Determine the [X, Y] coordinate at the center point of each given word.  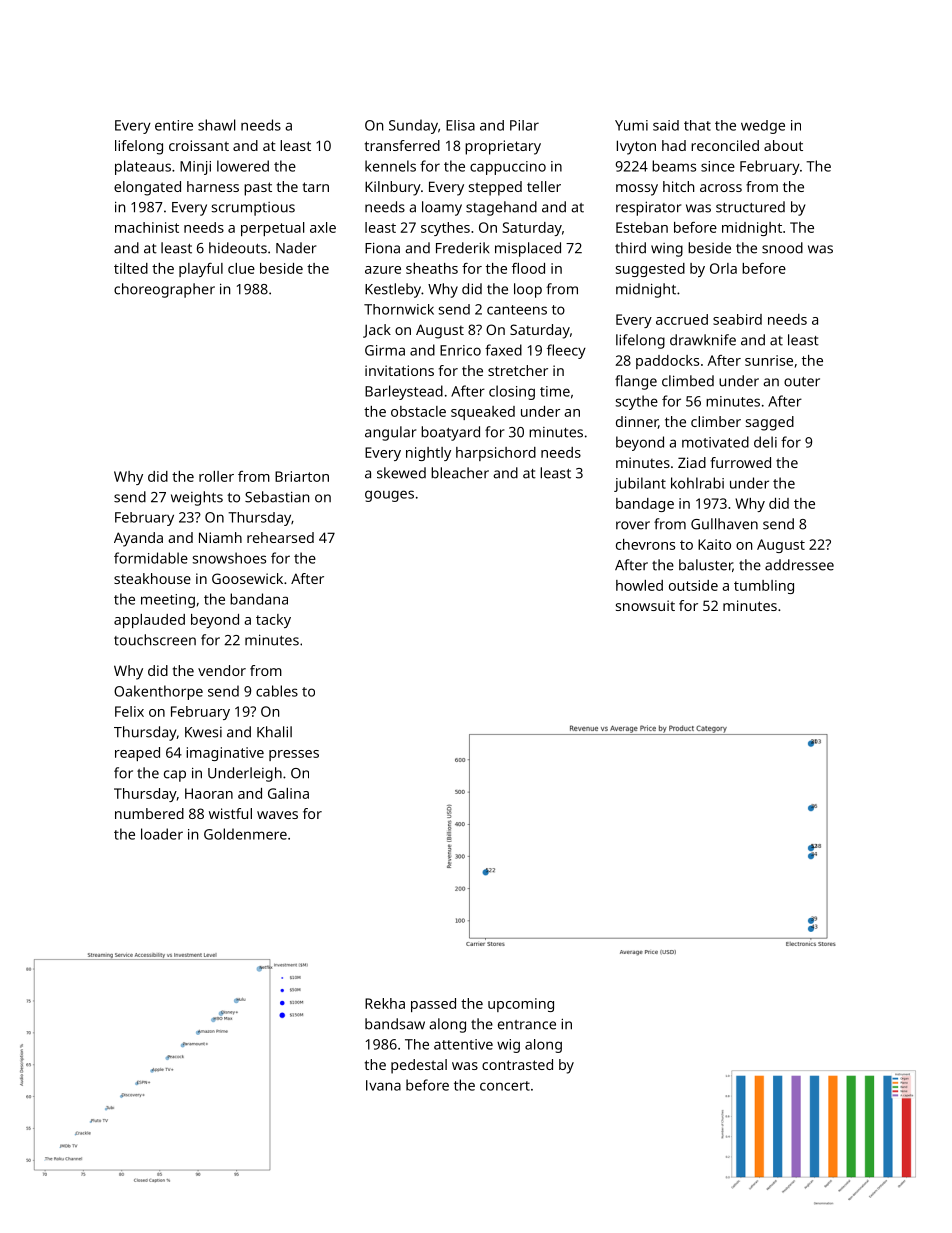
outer [802, 382]
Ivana [383, 1085]
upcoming [521, 1005]
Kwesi [203, 732]
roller [216, 476]
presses [294, 755]
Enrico [460, 350]
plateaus [143, 167]
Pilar [524, 125]
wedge [763, 127]
